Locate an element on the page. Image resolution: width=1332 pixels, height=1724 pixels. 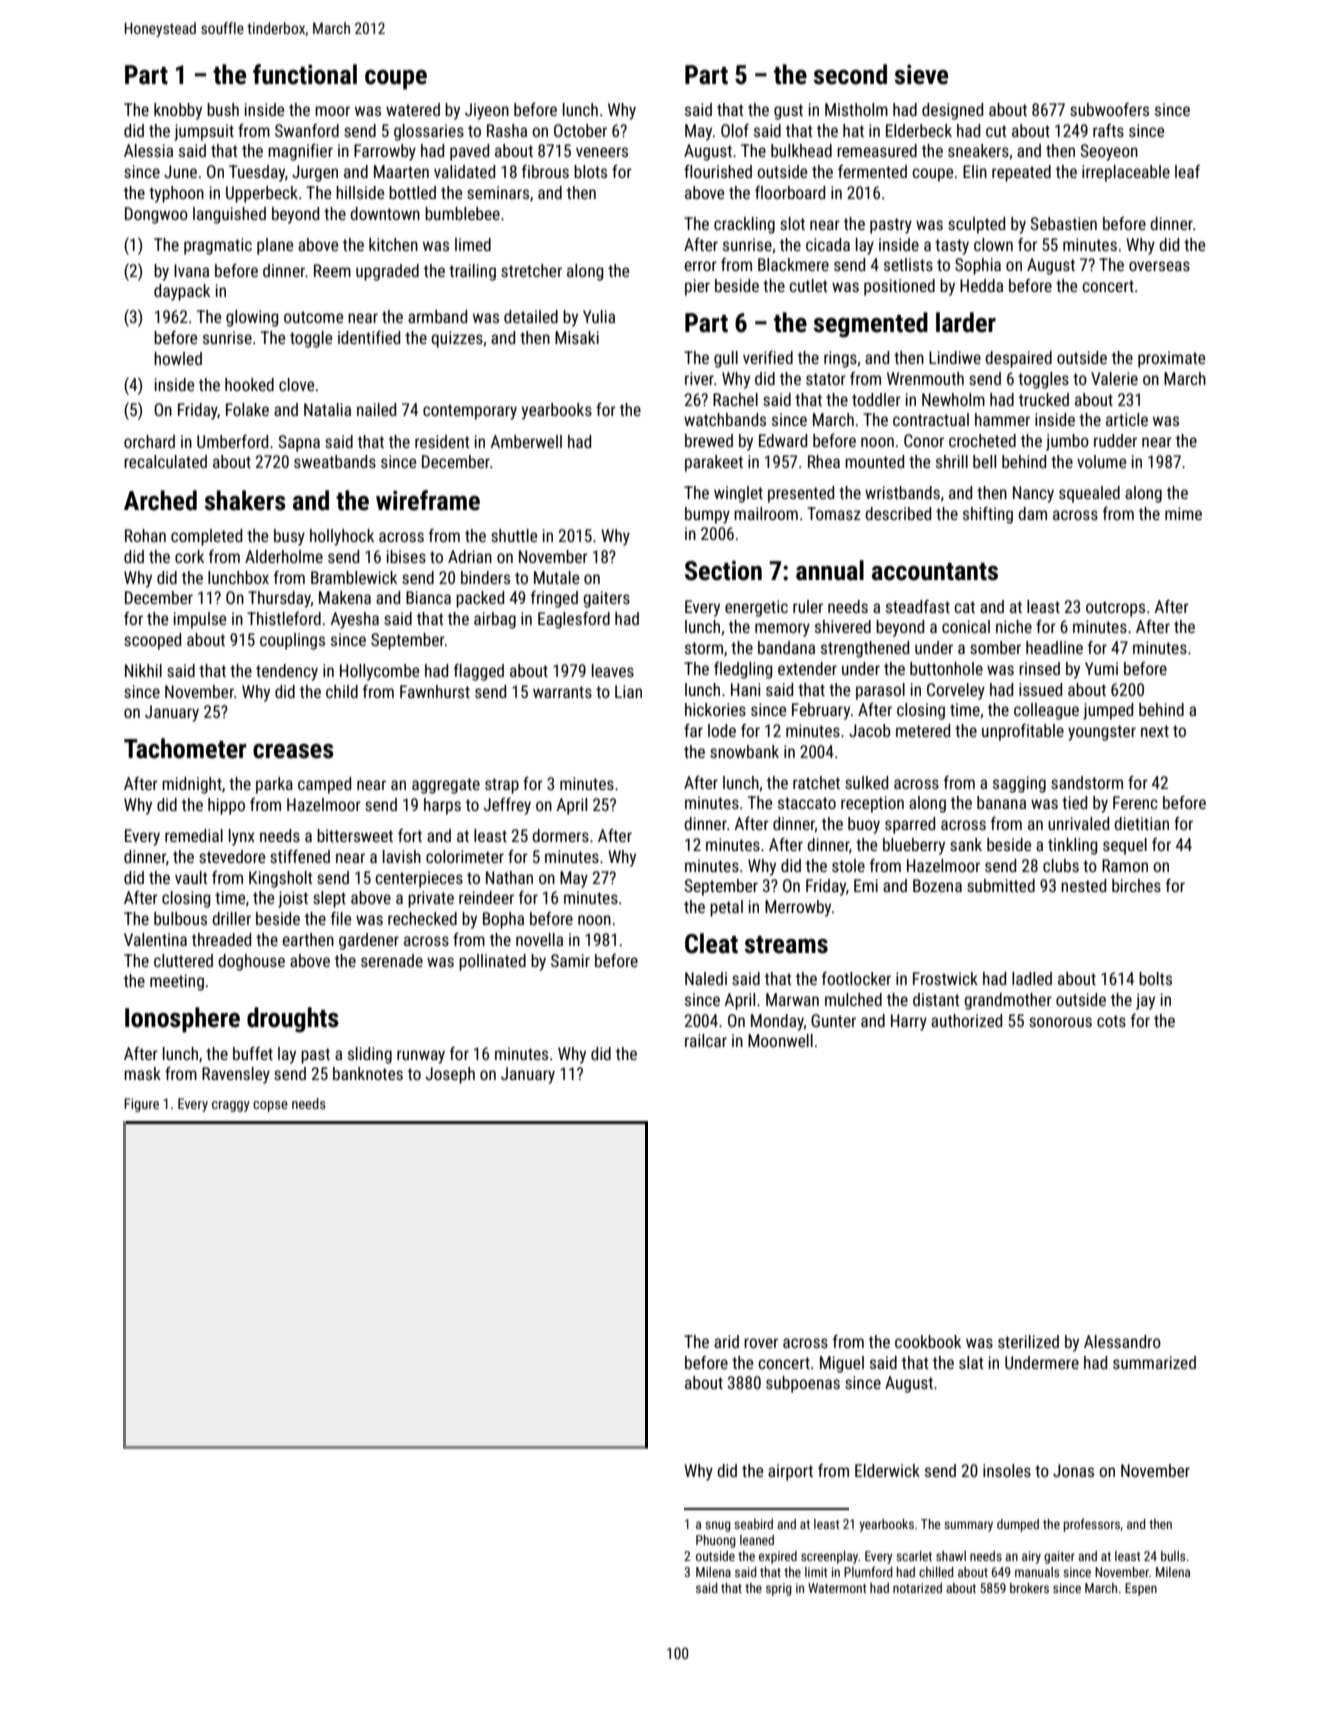
subwoofers is located at coordinates (1109, 109).
